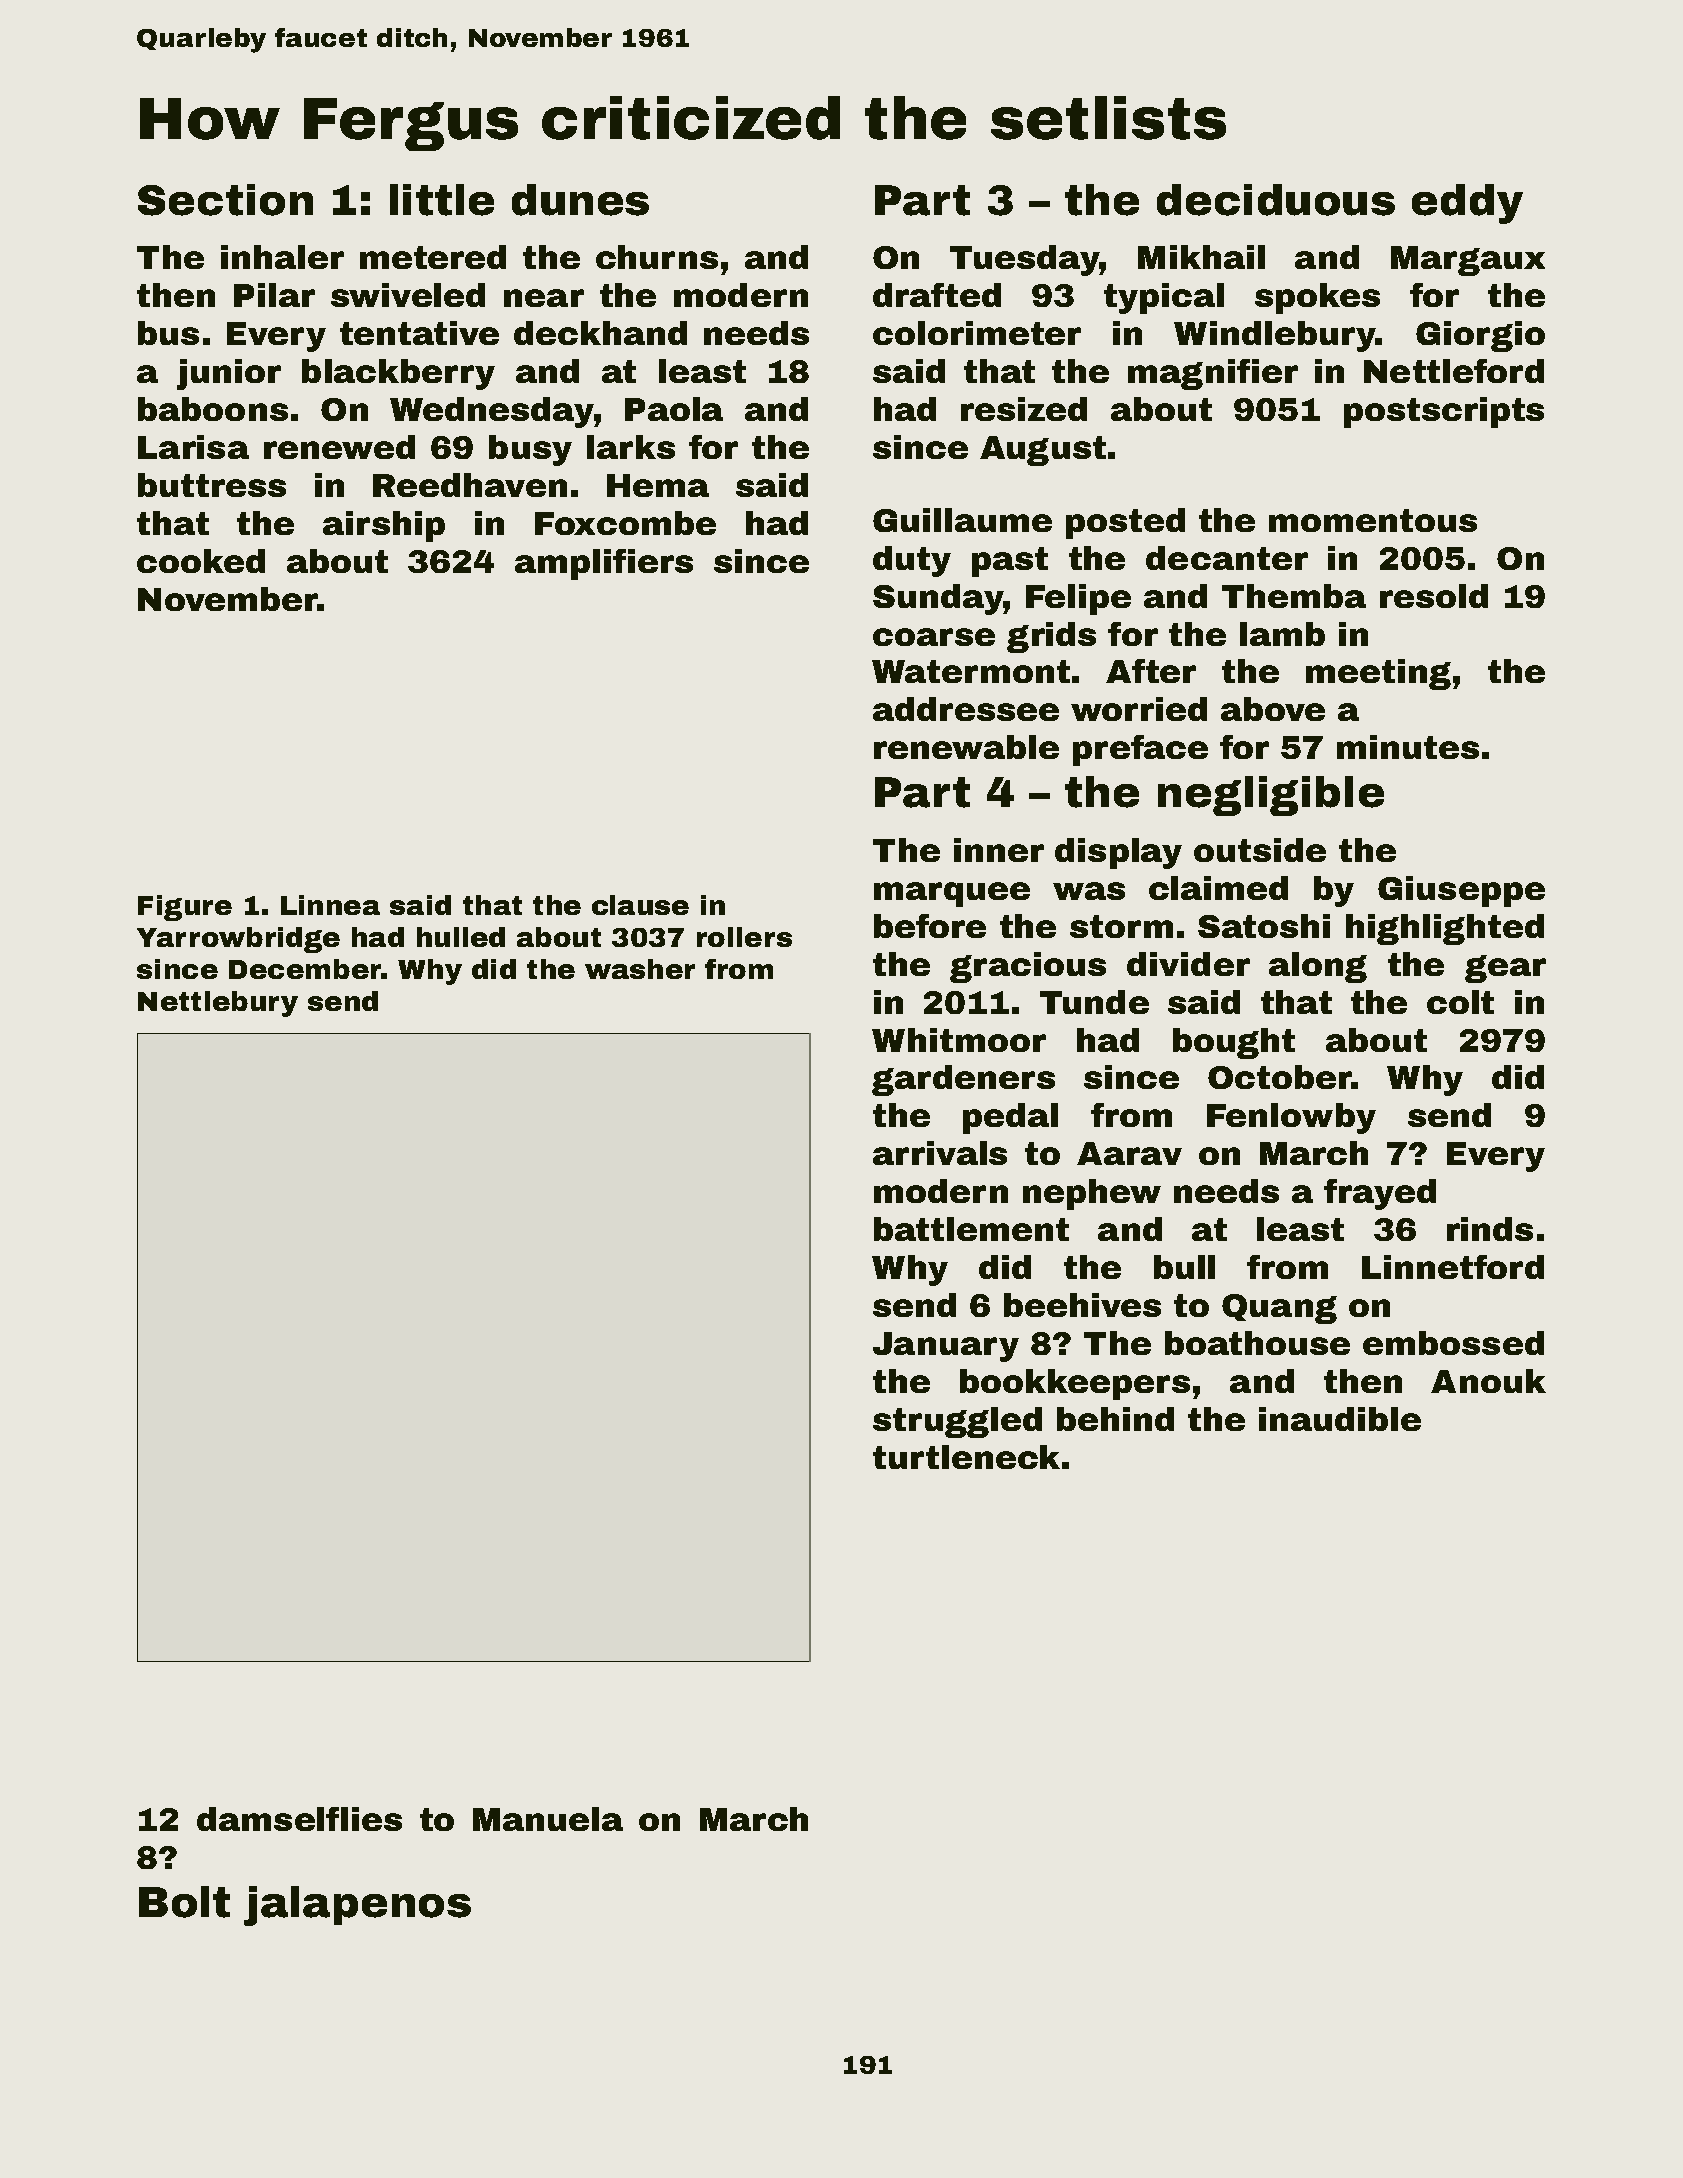  I want to click on duty, so click(912, 561).
